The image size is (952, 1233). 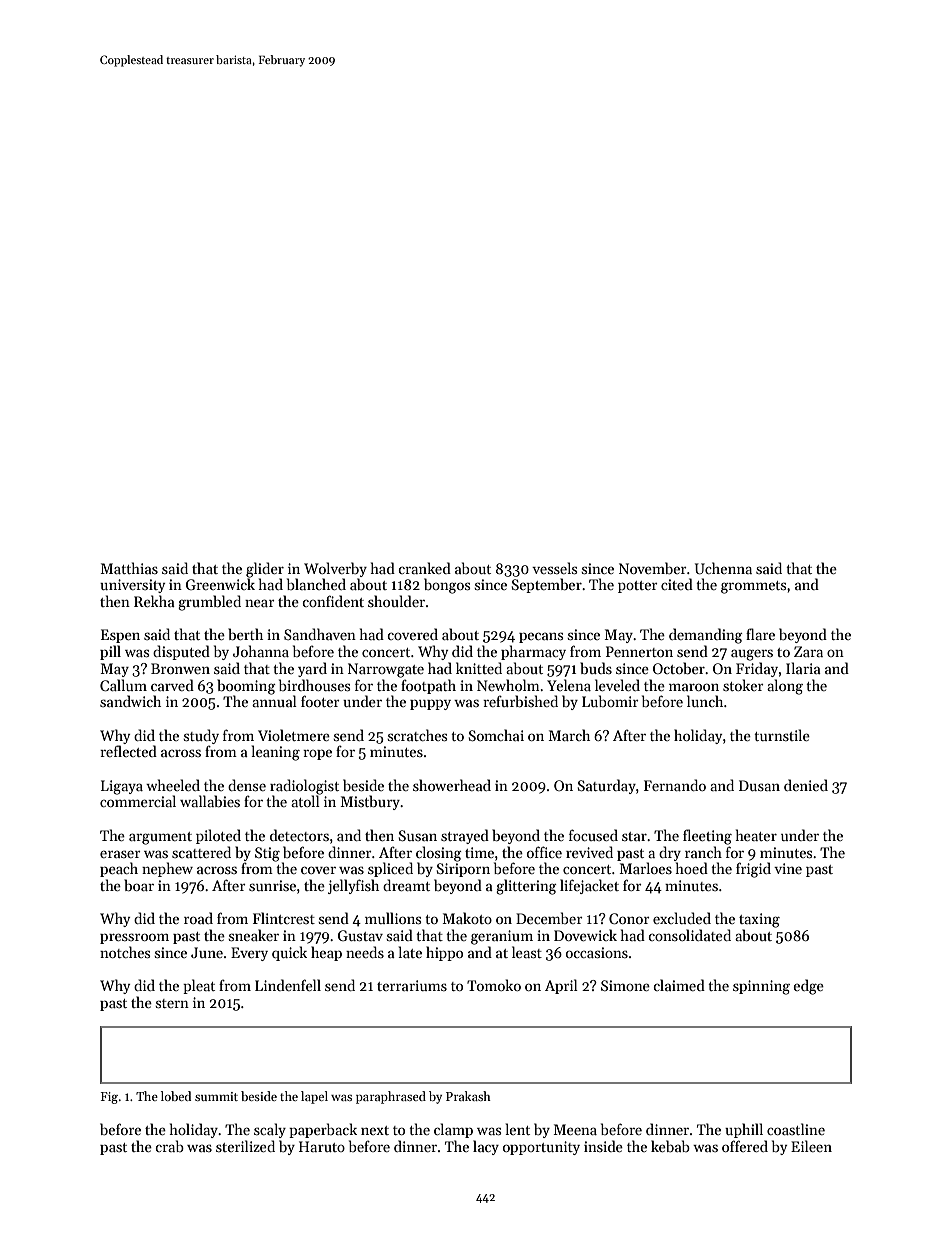 What do you see at coordinates (406, 885) in the screenshot?
I see `dreamt` at bounding box center [406, 885].
